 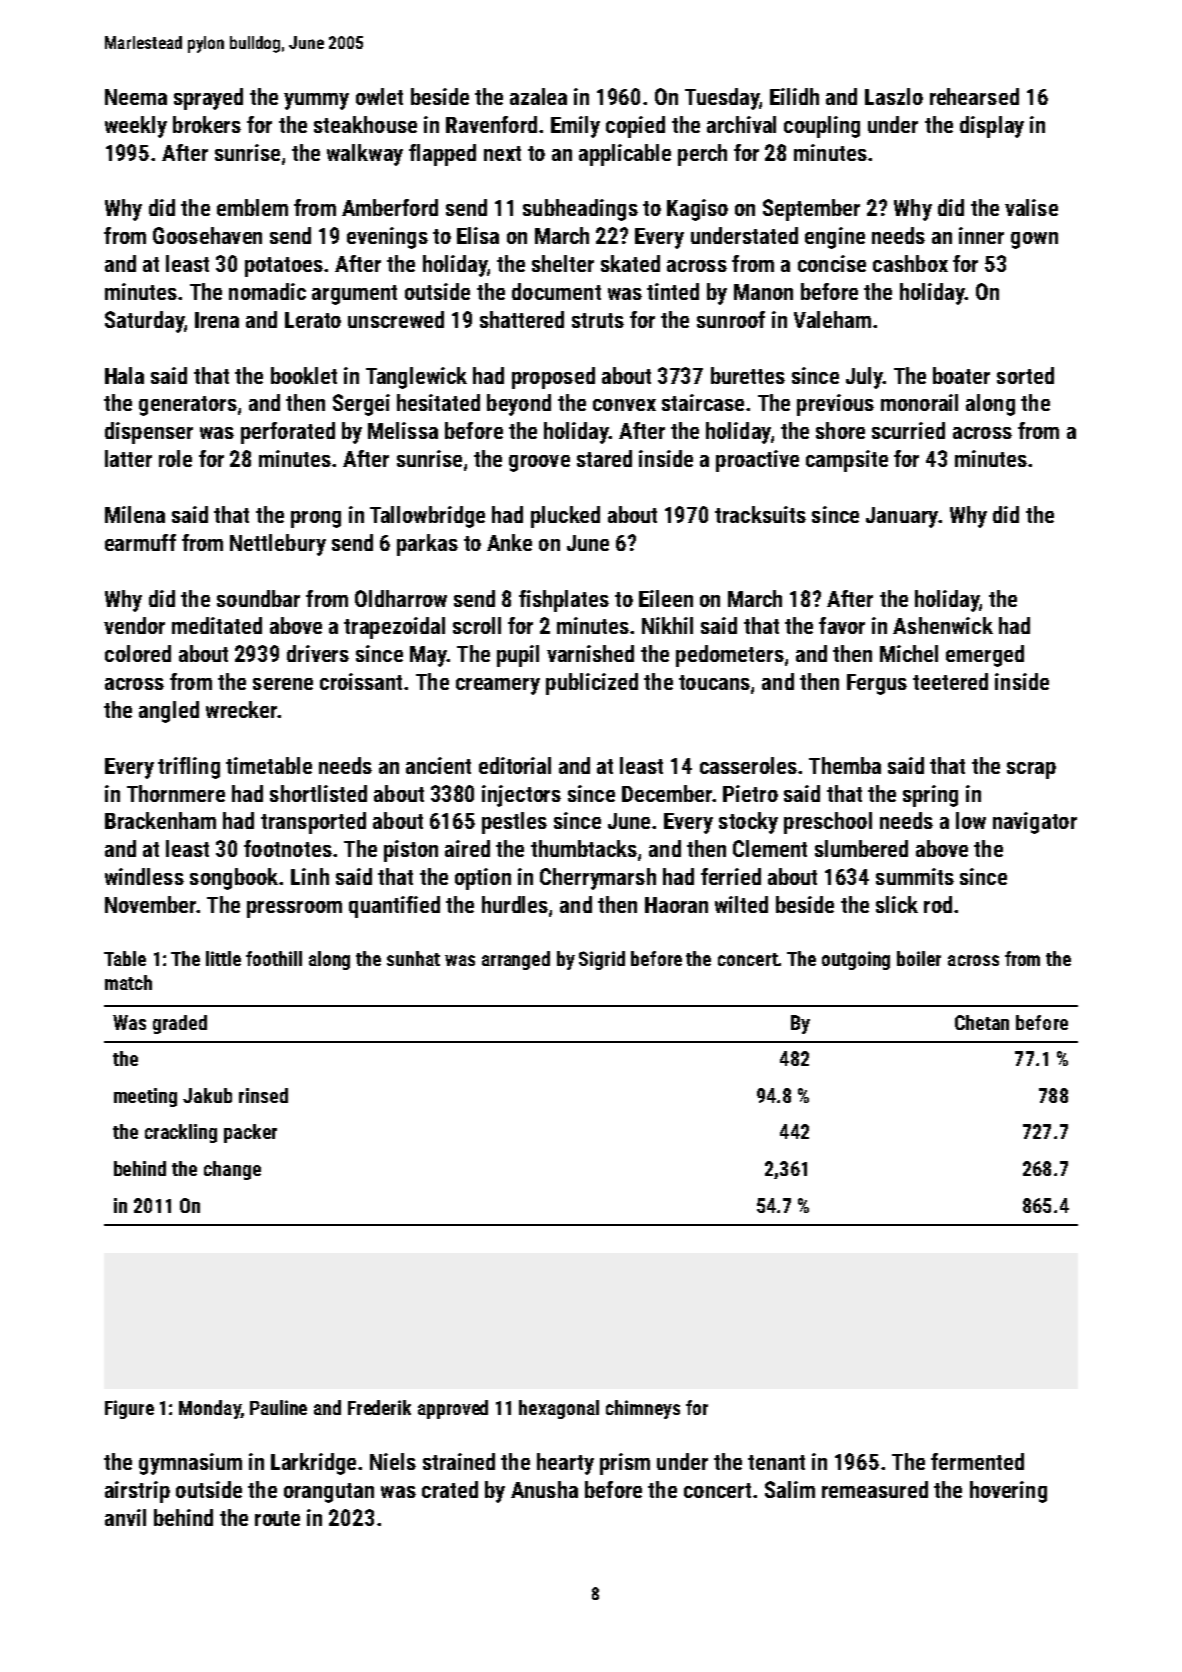 I want to click on fermented, so click(x=977, y=1461).
